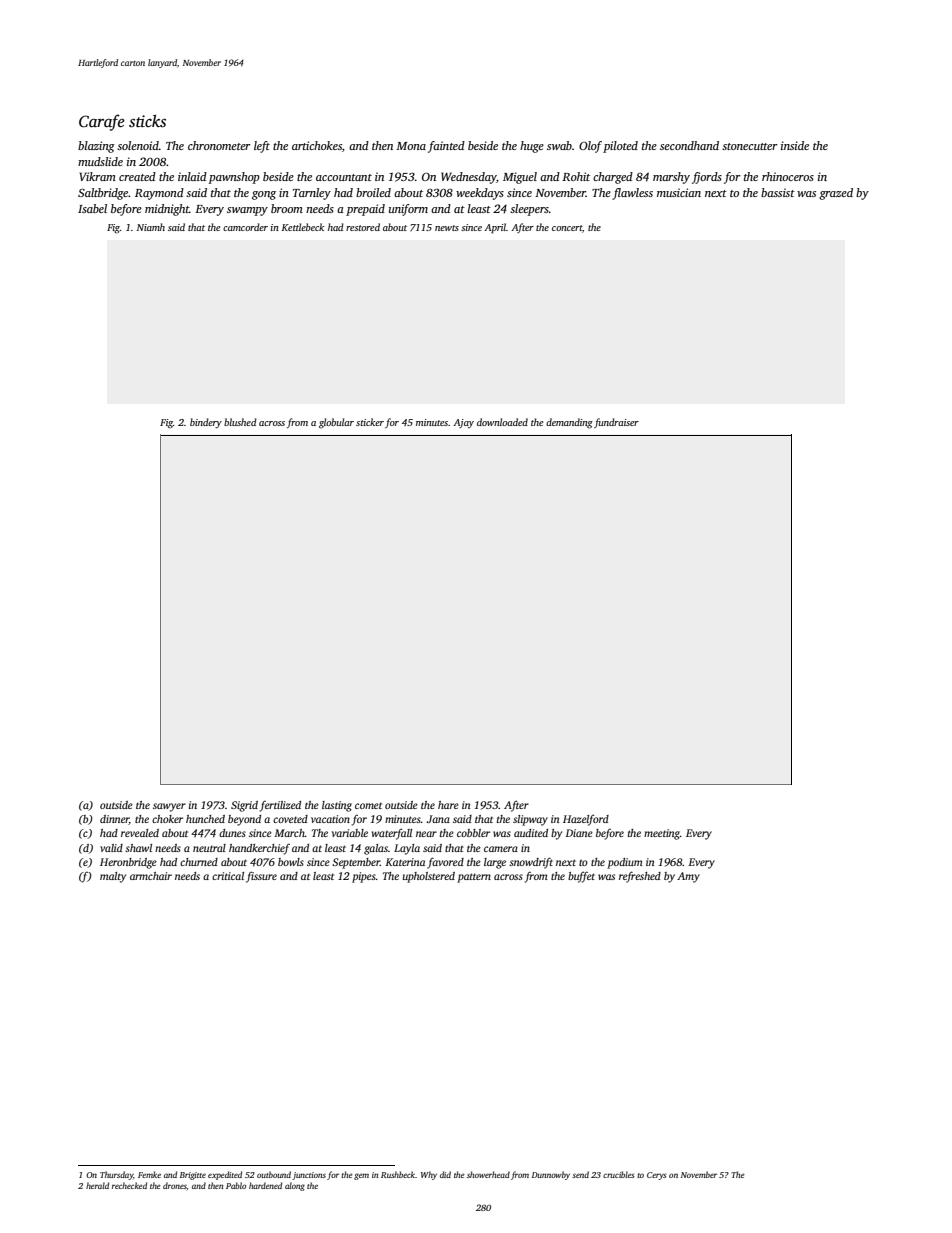  What do you see at coordinates (206, 423) in the screenshot?
I see `bindery` at bounding box center [206, 423].
